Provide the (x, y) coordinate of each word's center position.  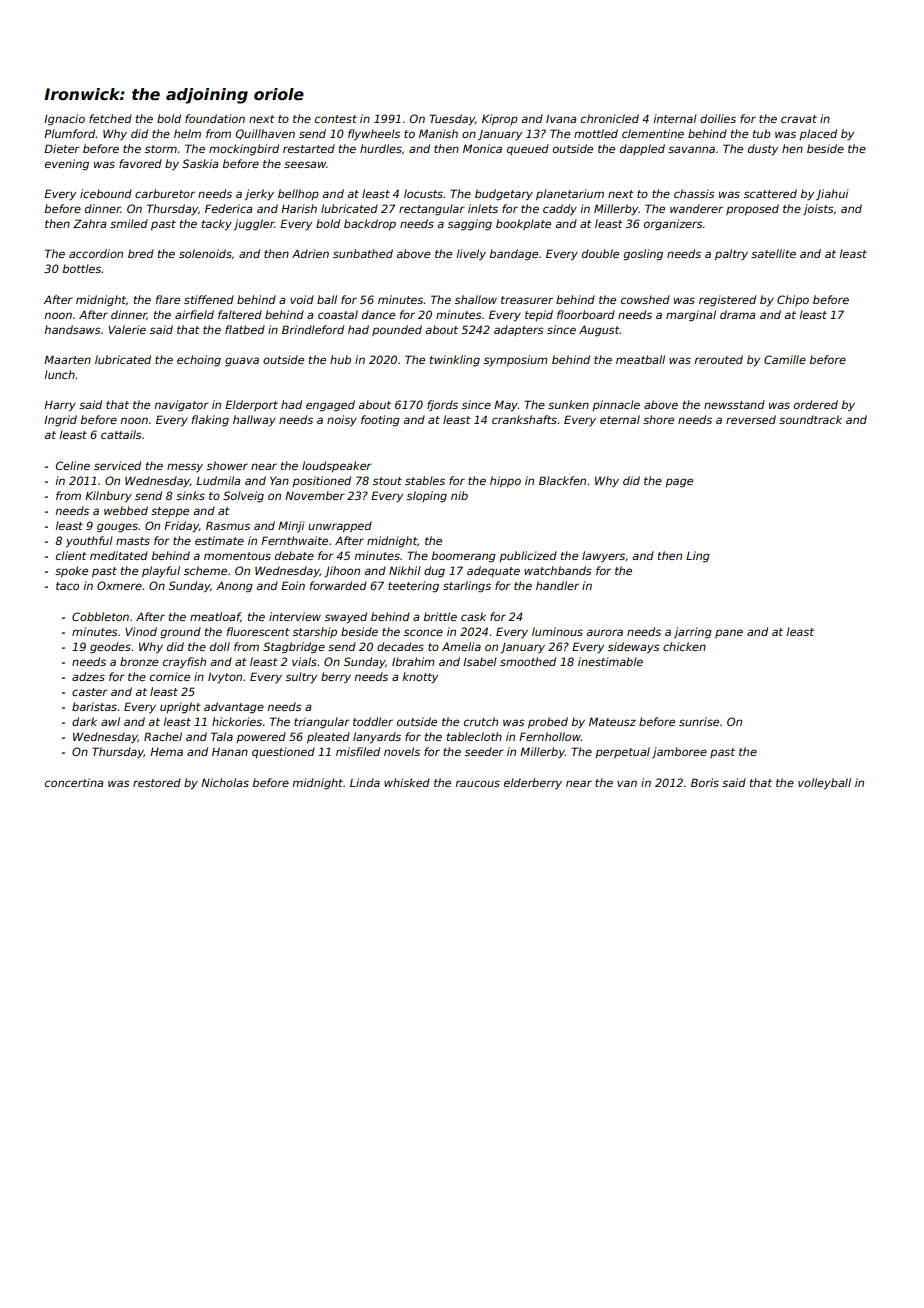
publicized (528, 556)
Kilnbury (108, 497)
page (679, 483)
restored (157, 782)
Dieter (62, 148)
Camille (785, 359)
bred (141, 253)
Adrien (310, 253)
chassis (694, 193)
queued (528, 149)
